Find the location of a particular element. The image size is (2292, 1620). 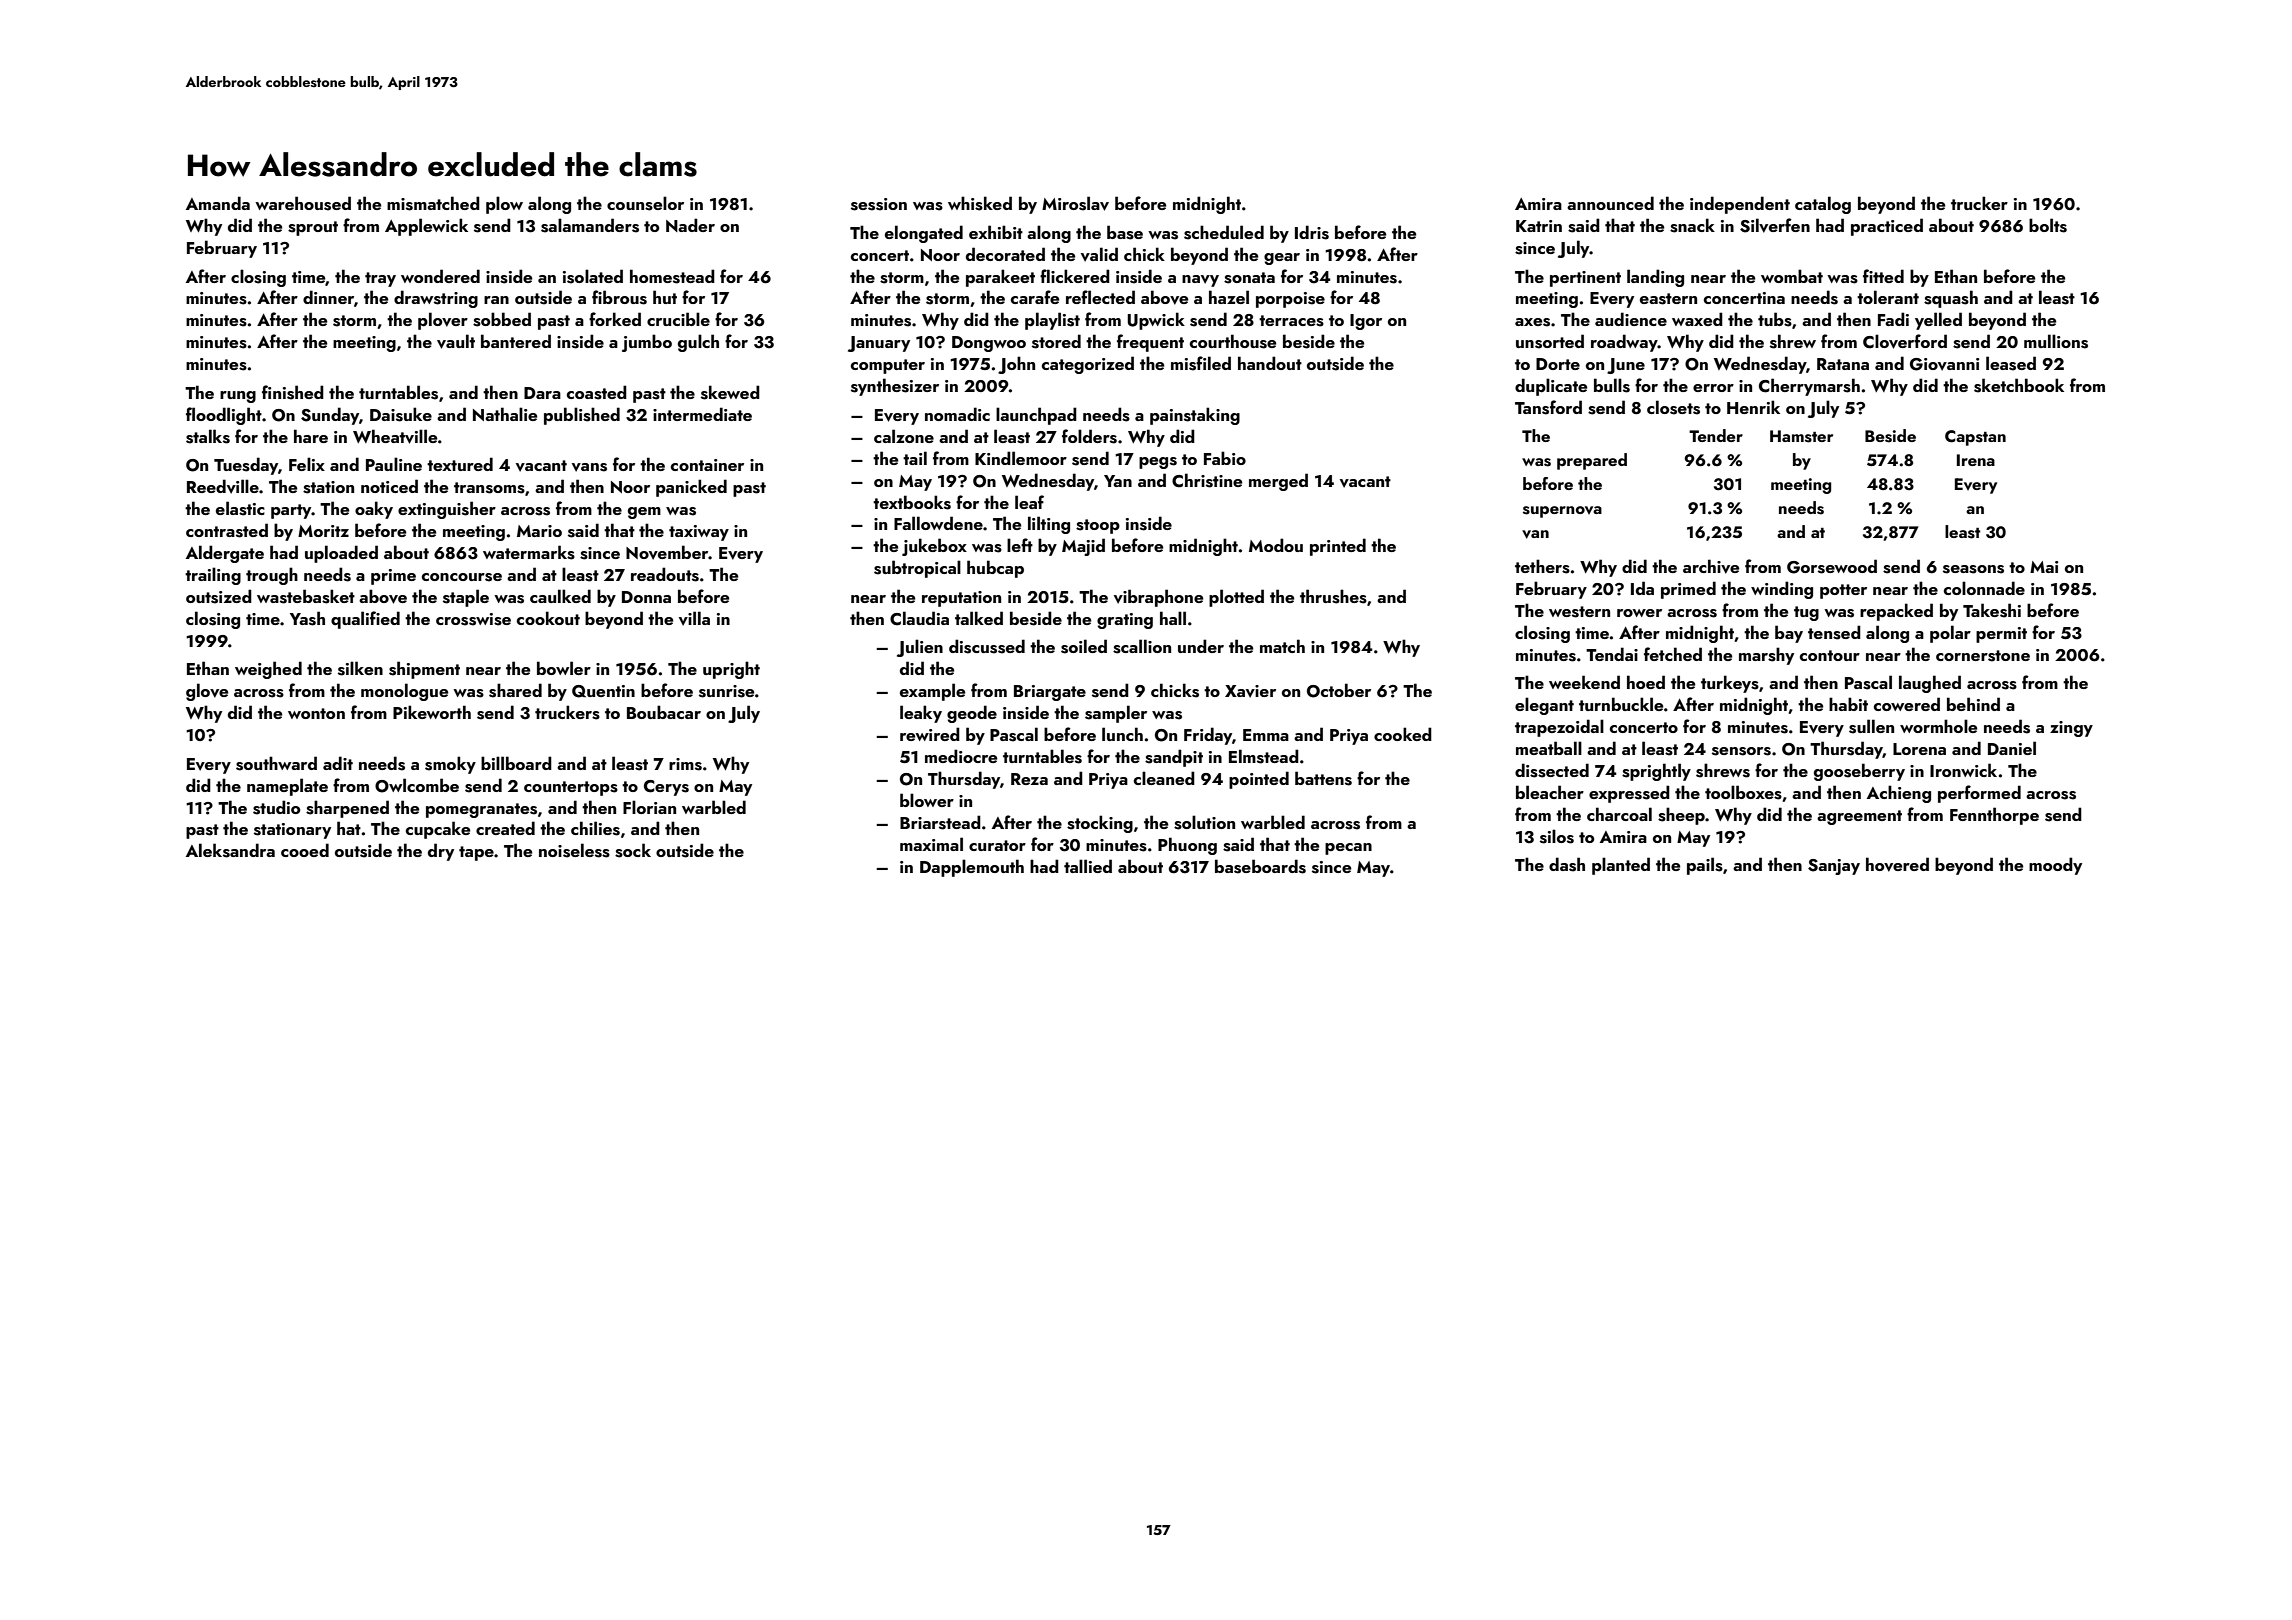

Briargate is located at coordinates (1050, 693).
